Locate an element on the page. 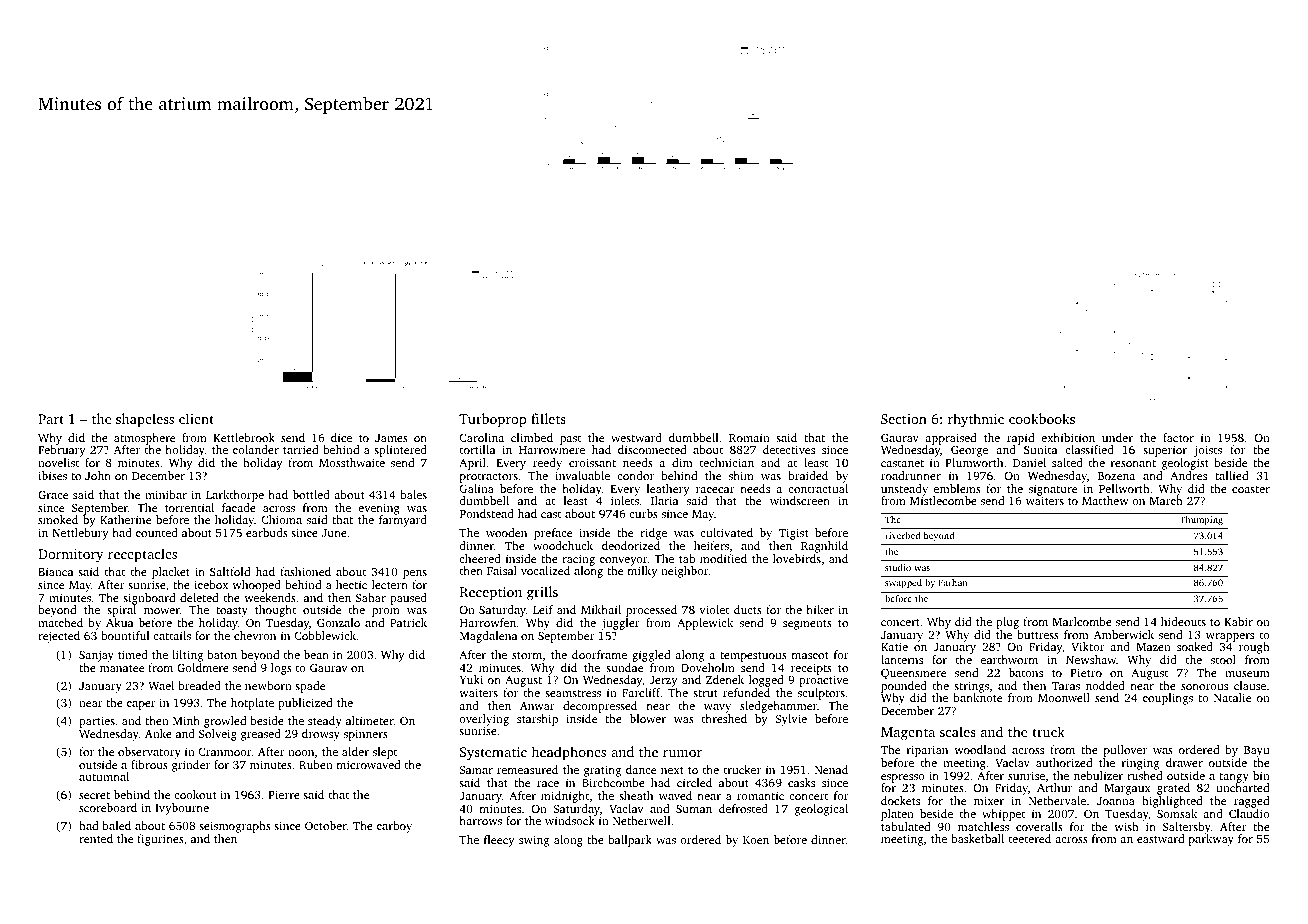 The width and height of the document is (1308, 924). manatee is located at coordinates (122, 668).
